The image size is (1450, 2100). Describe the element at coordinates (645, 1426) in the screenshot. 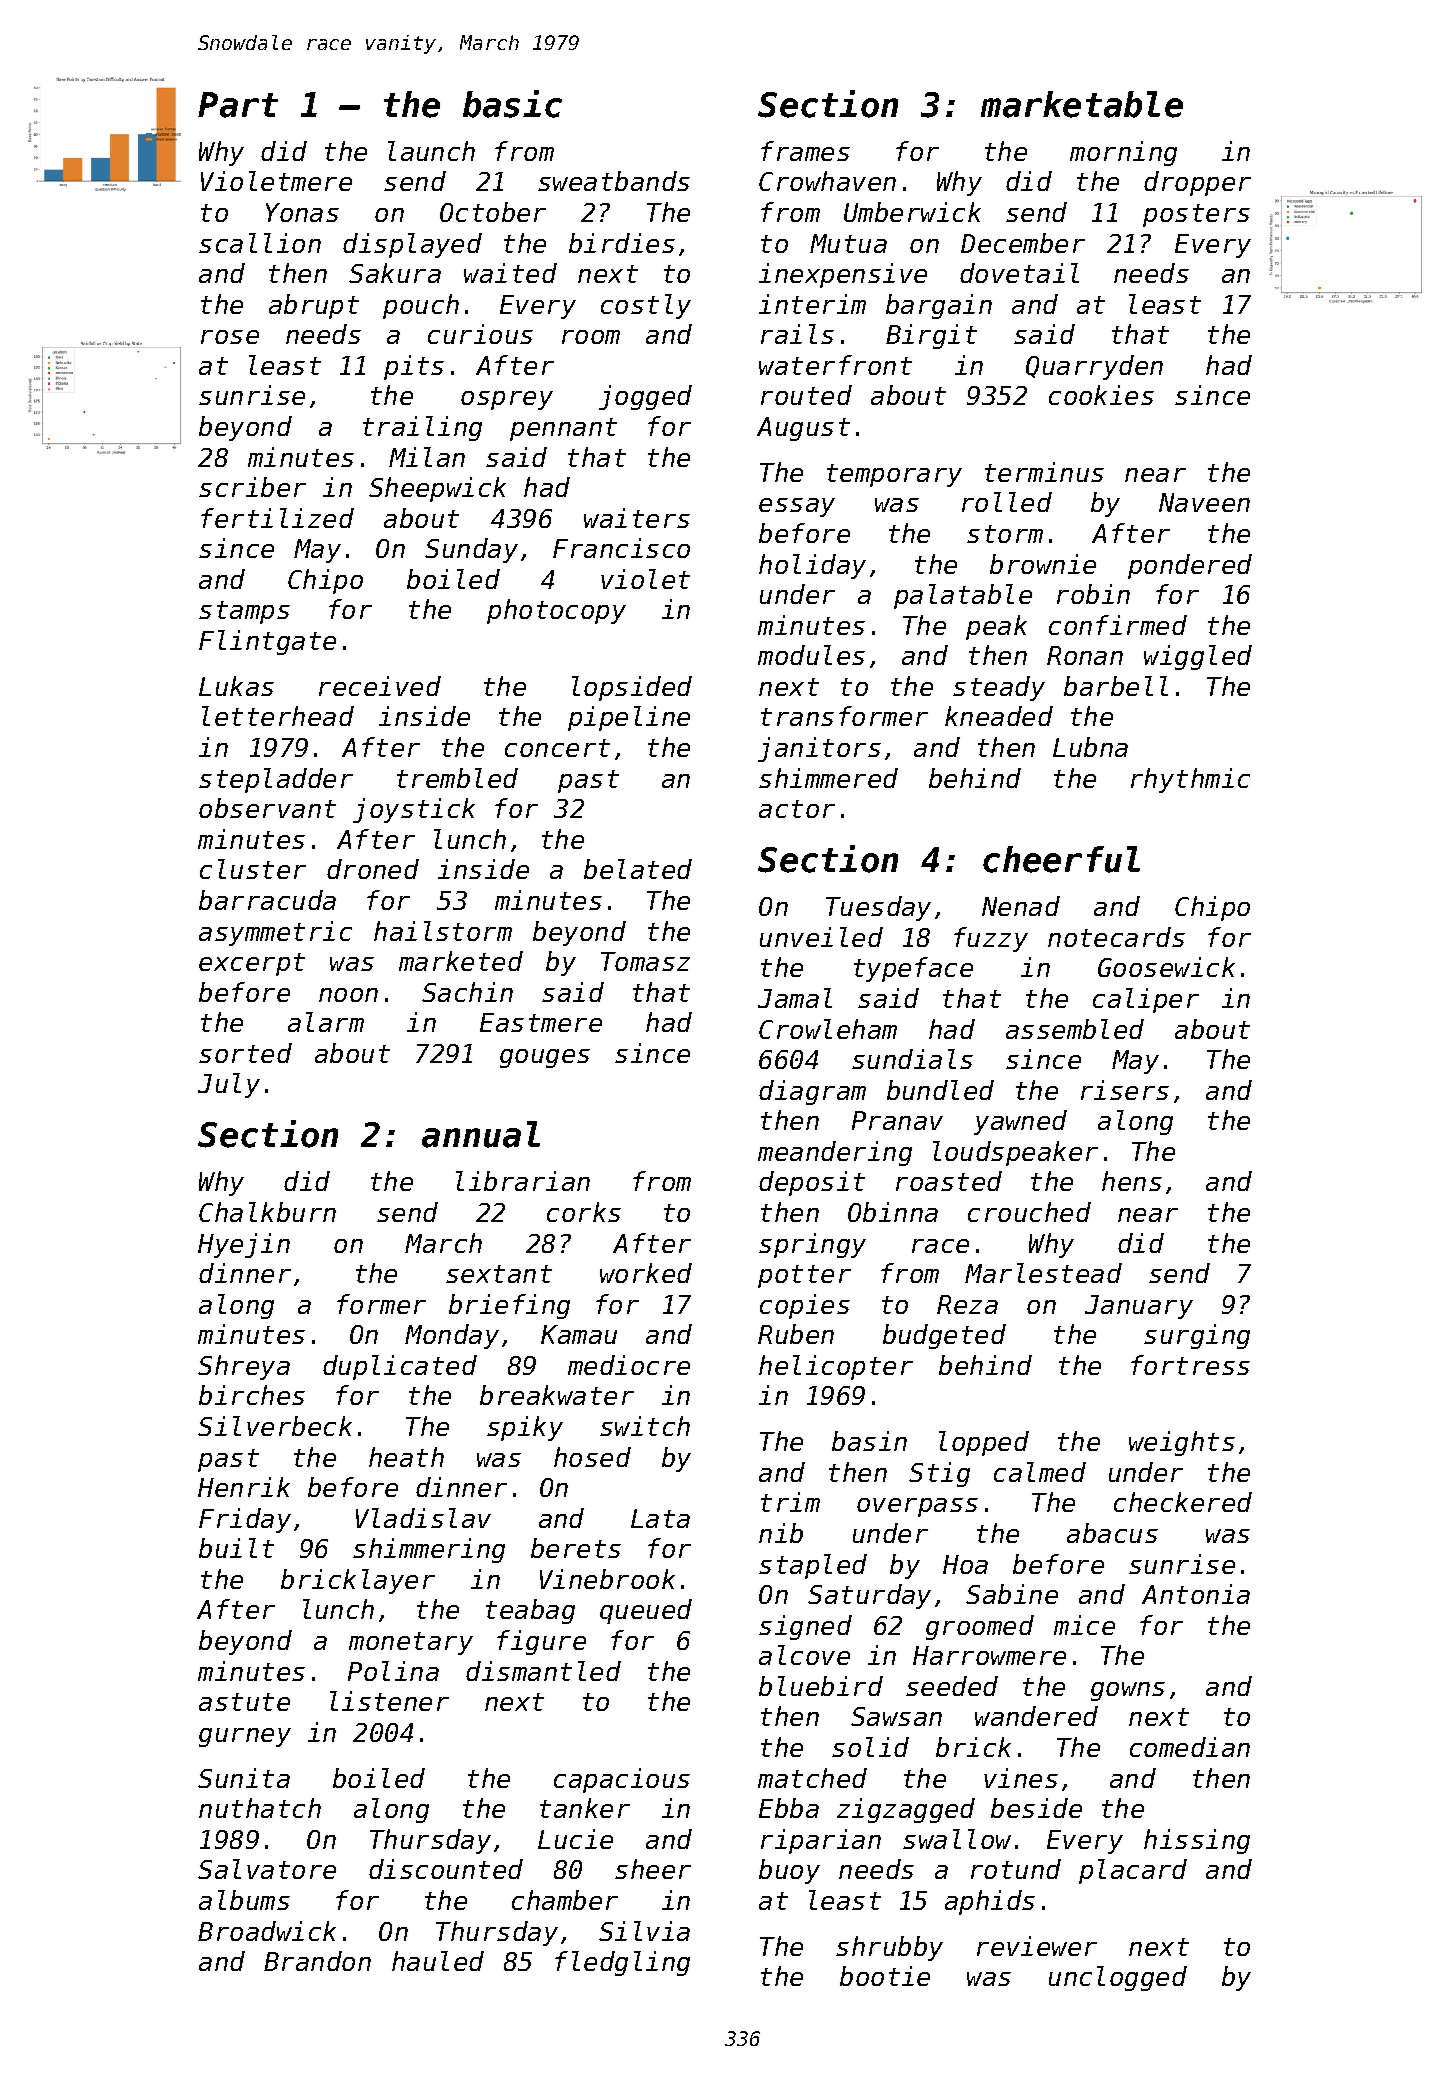

I see `switch` at that location.
